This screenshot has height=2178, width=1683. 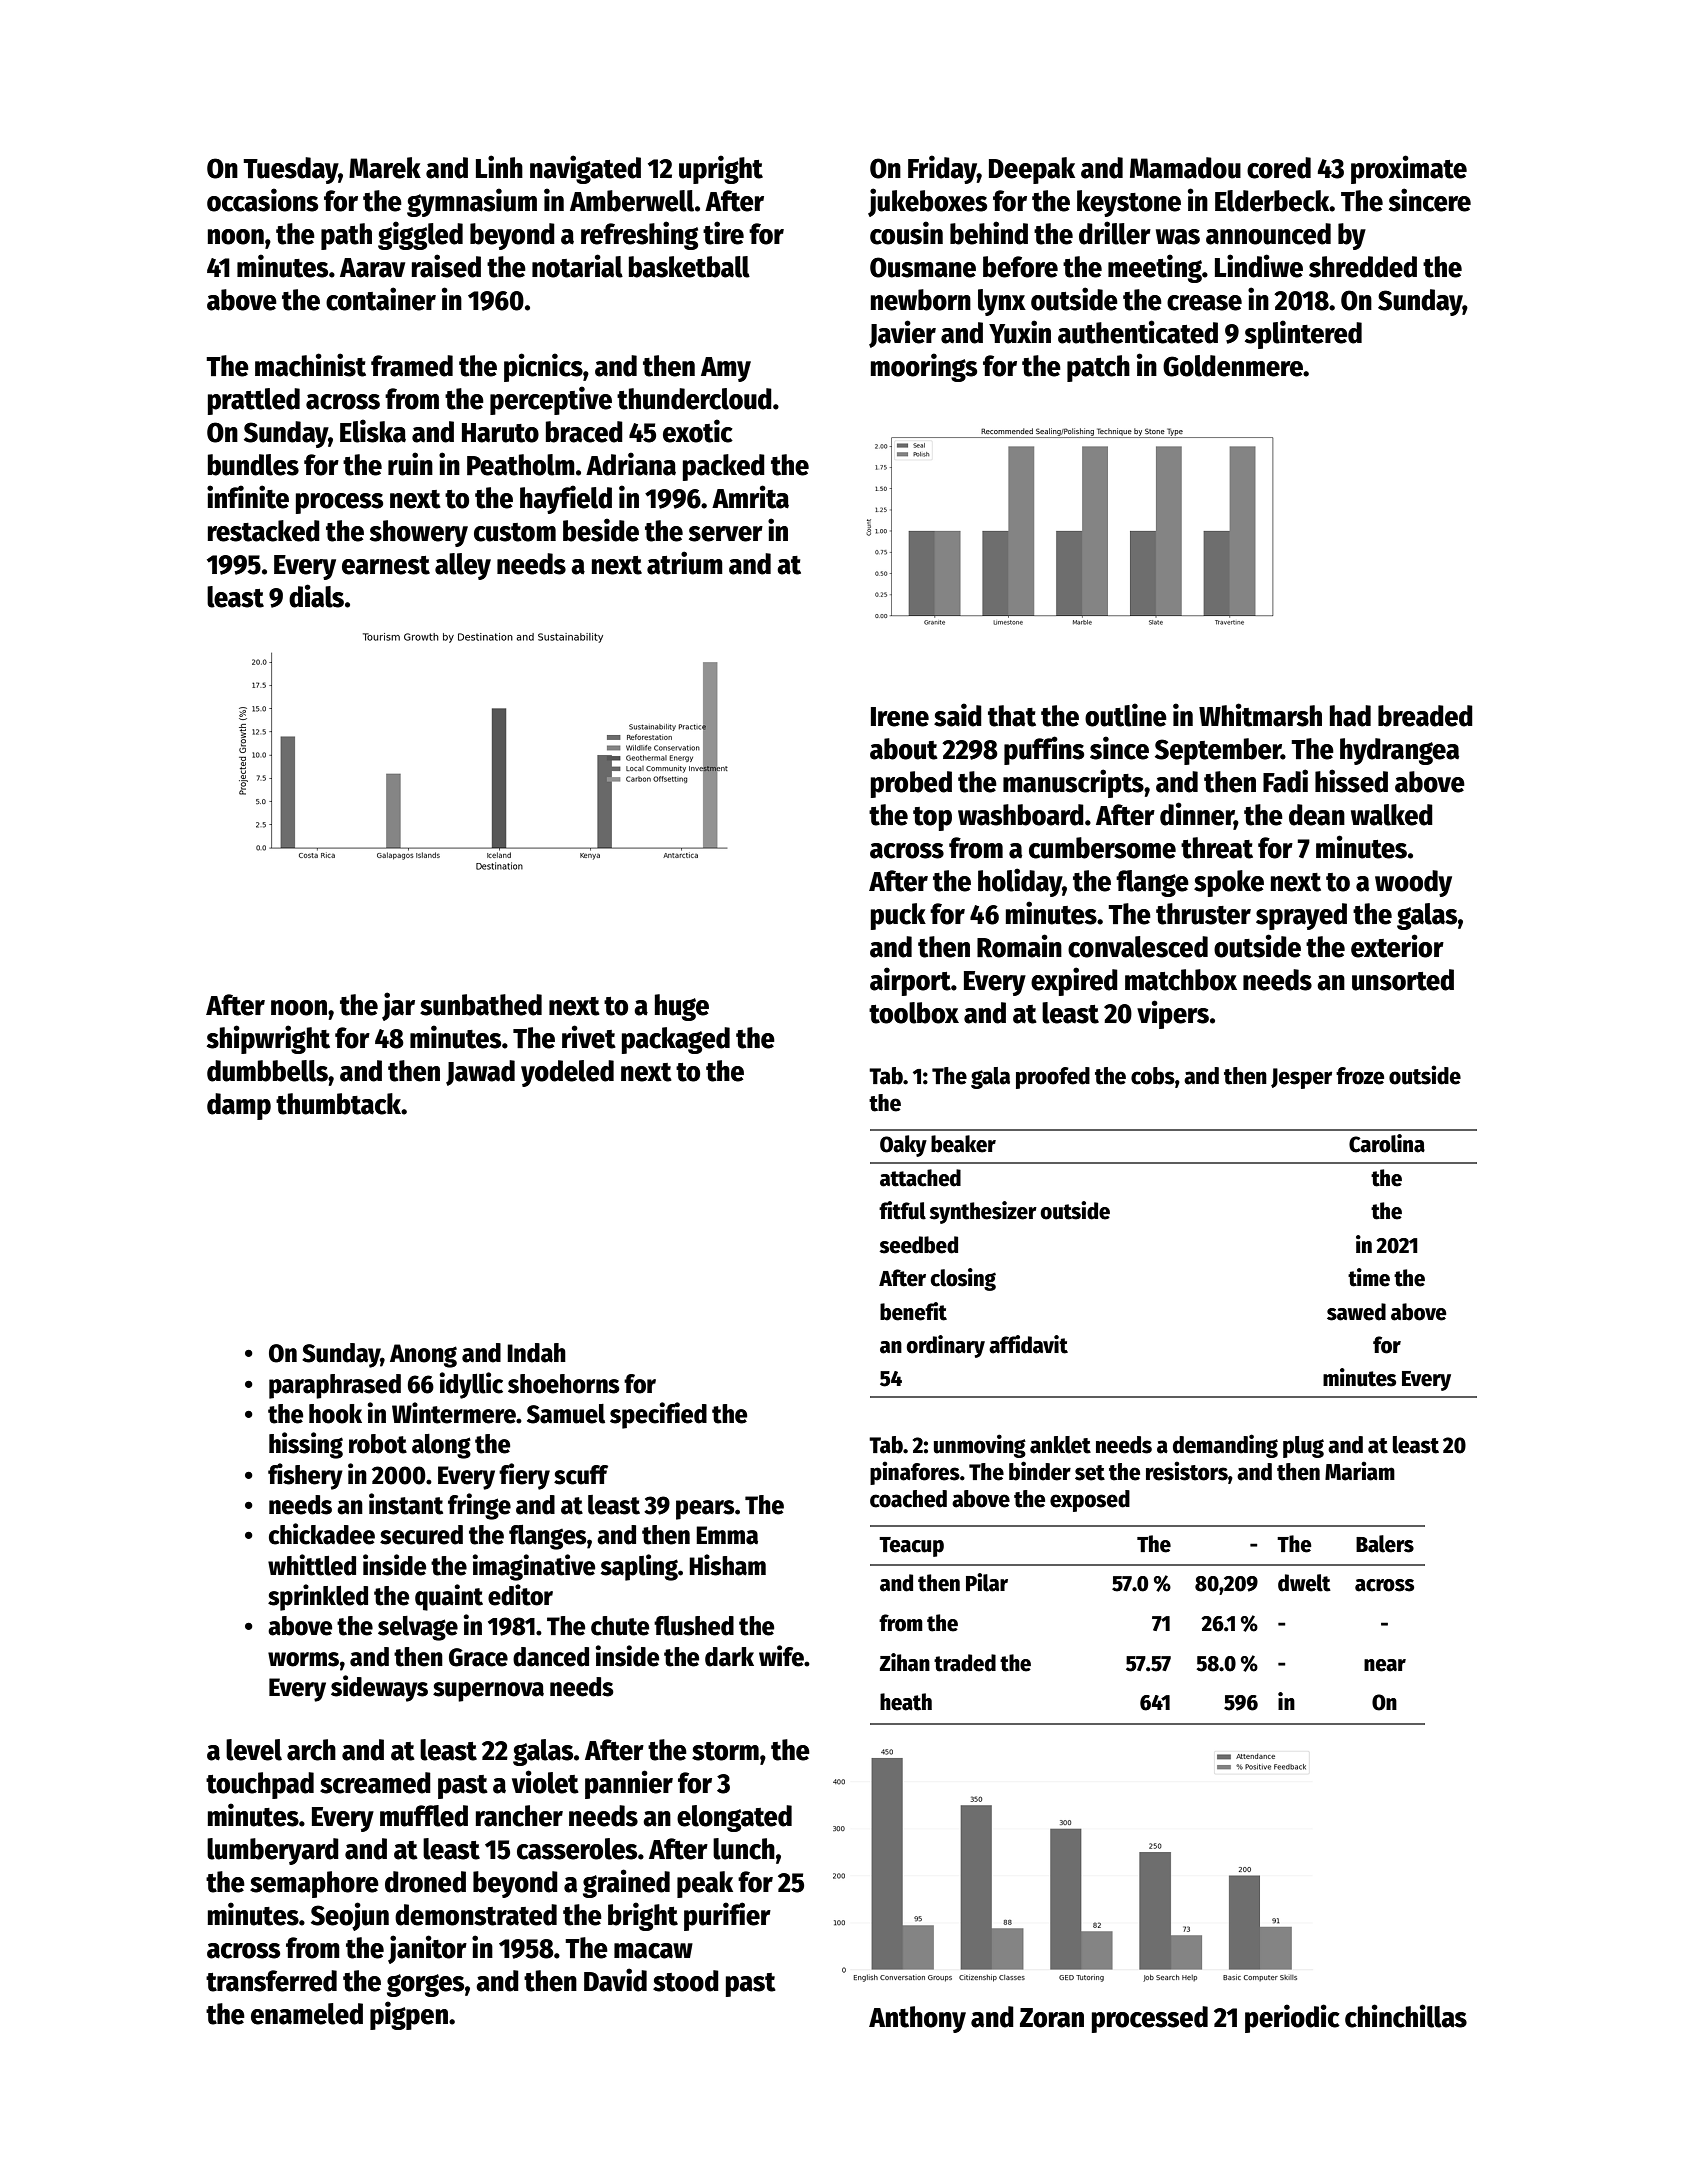 I want to click on had, so click(x=1350, y=716).
